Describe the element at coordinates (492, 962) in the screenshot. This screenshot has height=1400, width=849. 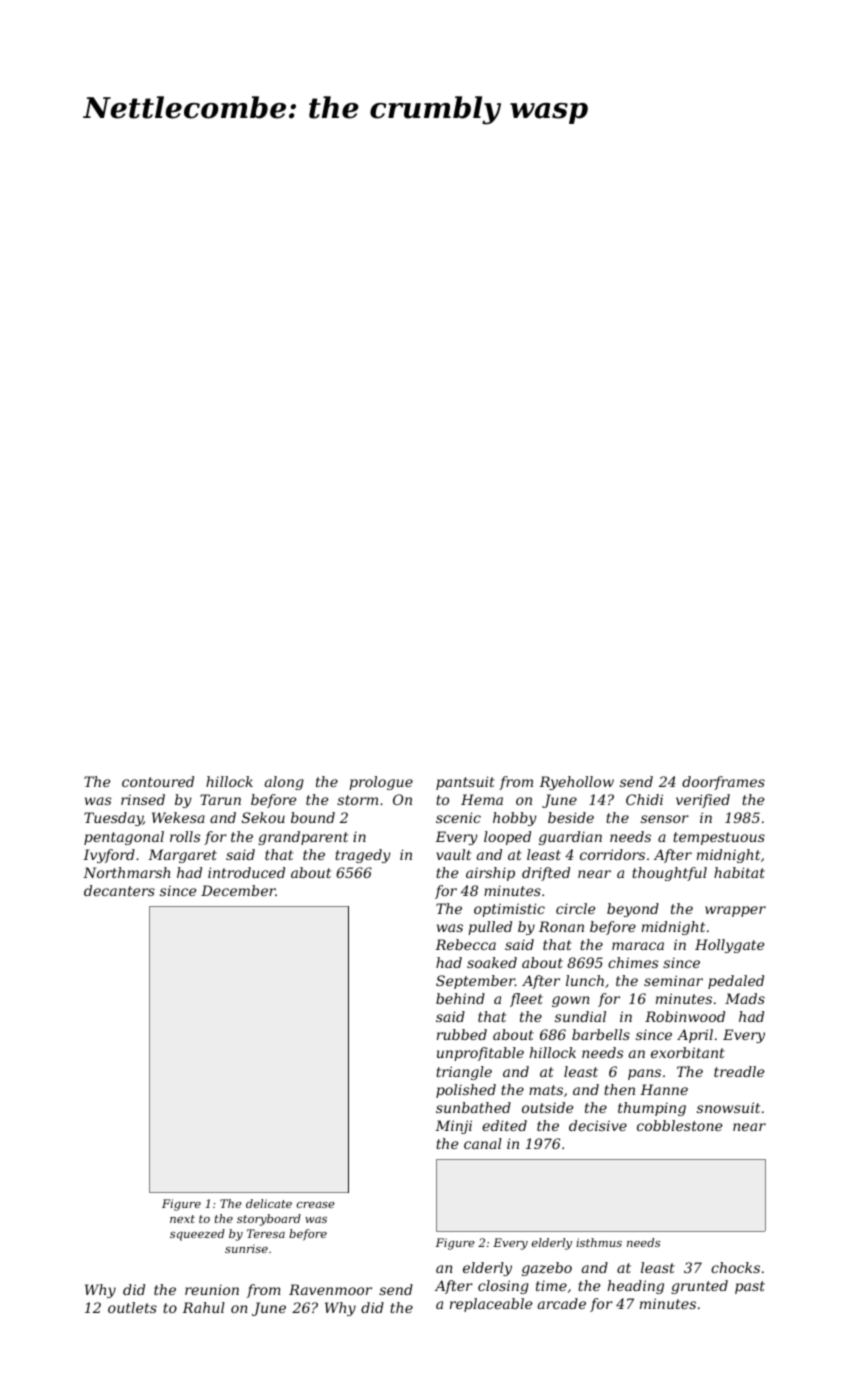
I see `soaked` at that location.
